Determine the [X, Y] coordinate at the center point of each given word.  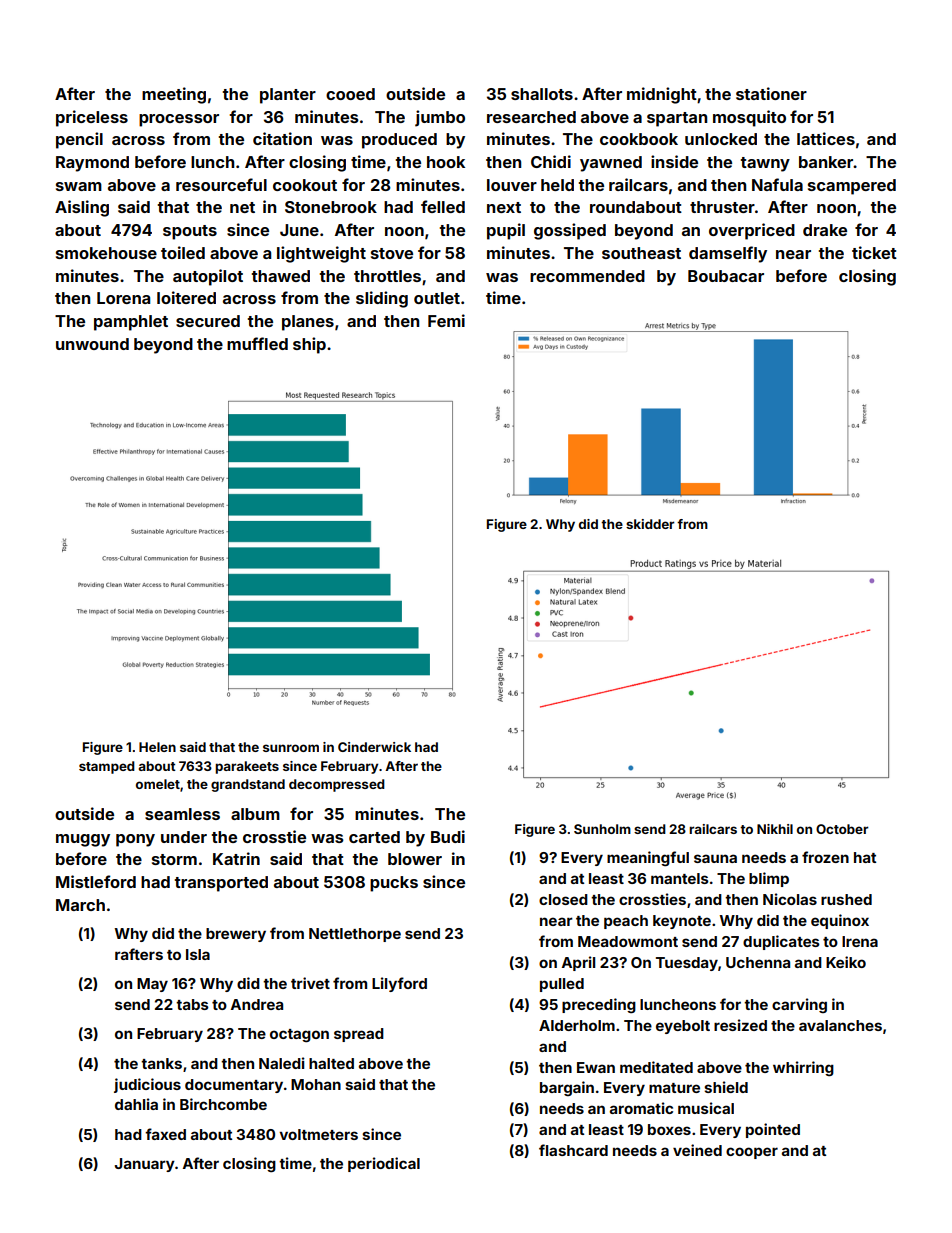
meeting [174, 95]
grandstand [248, 785]
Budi [448, 836]
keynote [682, 922]
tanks [161, 1063]
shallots [542, 94]
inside [674, 161]
